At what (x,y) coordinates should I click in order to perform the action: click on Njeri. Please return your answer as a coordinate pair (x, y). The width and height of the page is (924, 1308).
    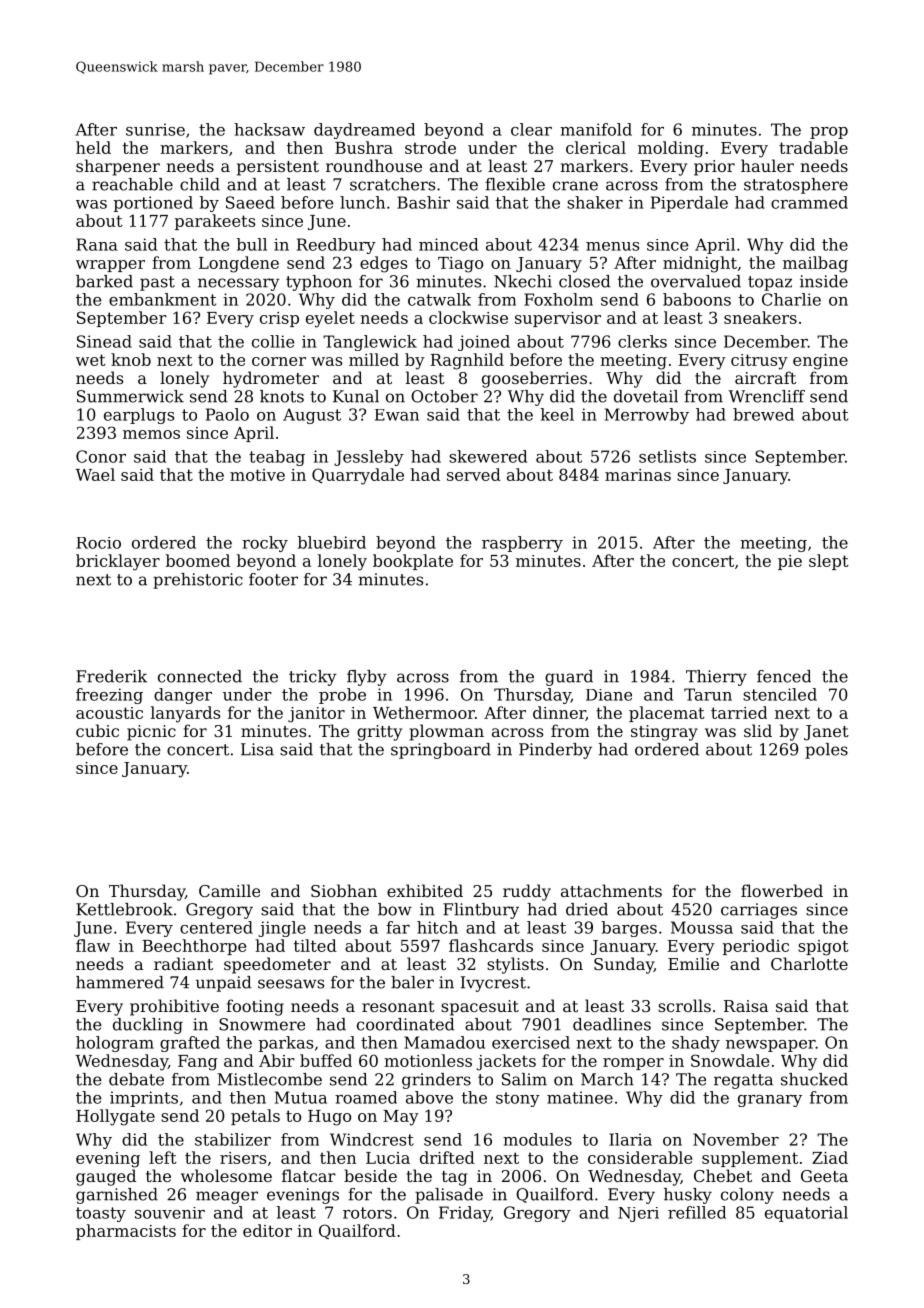
    Looking at the image, I should click on (638, 1214).
